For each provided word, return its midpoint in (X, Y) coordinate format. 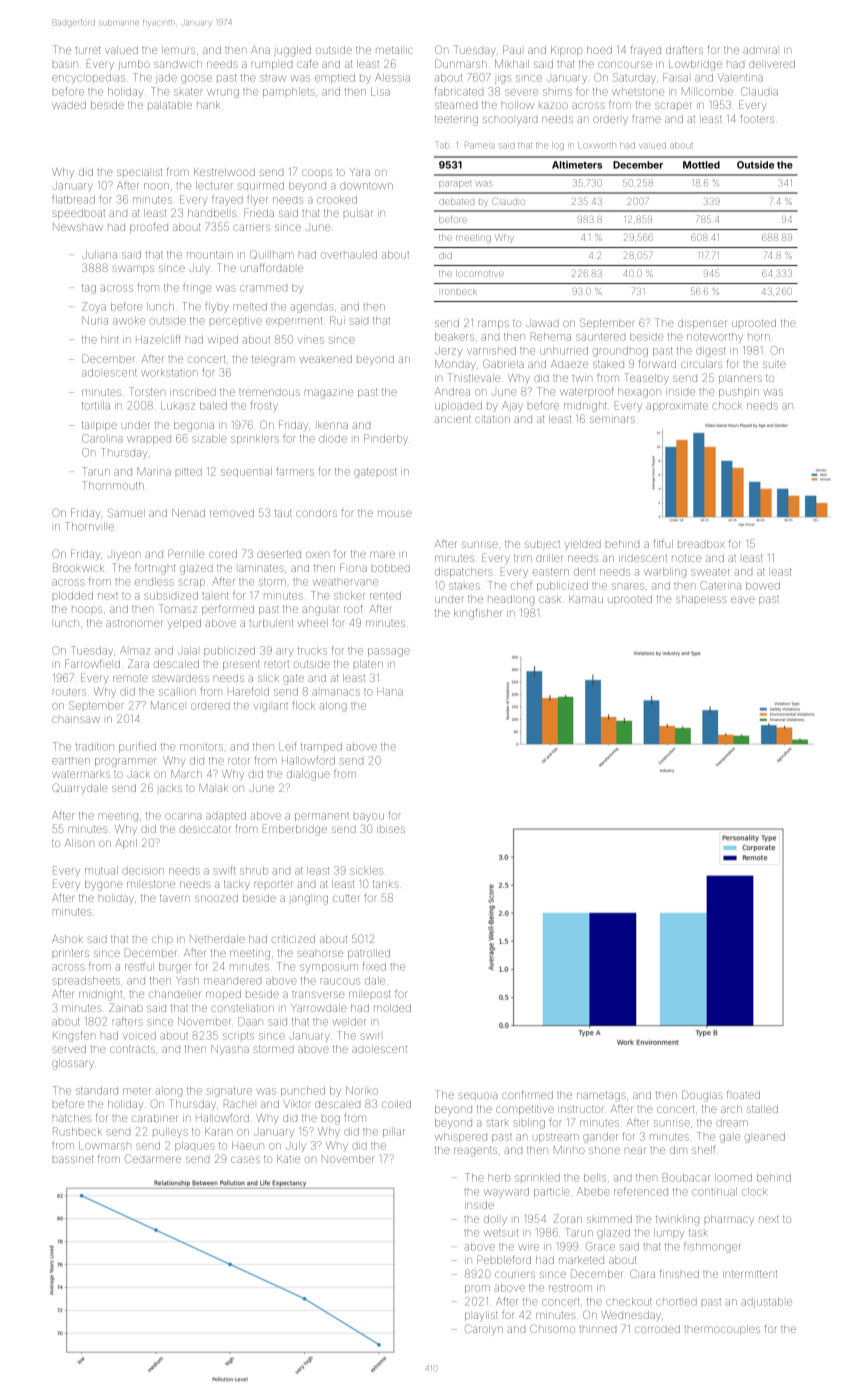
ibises (391, 829)
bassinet (73, 1159)
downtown (366, 186)
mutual (101, 871)
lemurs (178, 50)
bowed (763, 586)
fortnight (155, 569)
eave (743, 599)
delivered (772, 64)
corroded (657, 1329)
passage (389, 652)
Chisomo (552, 1328)
